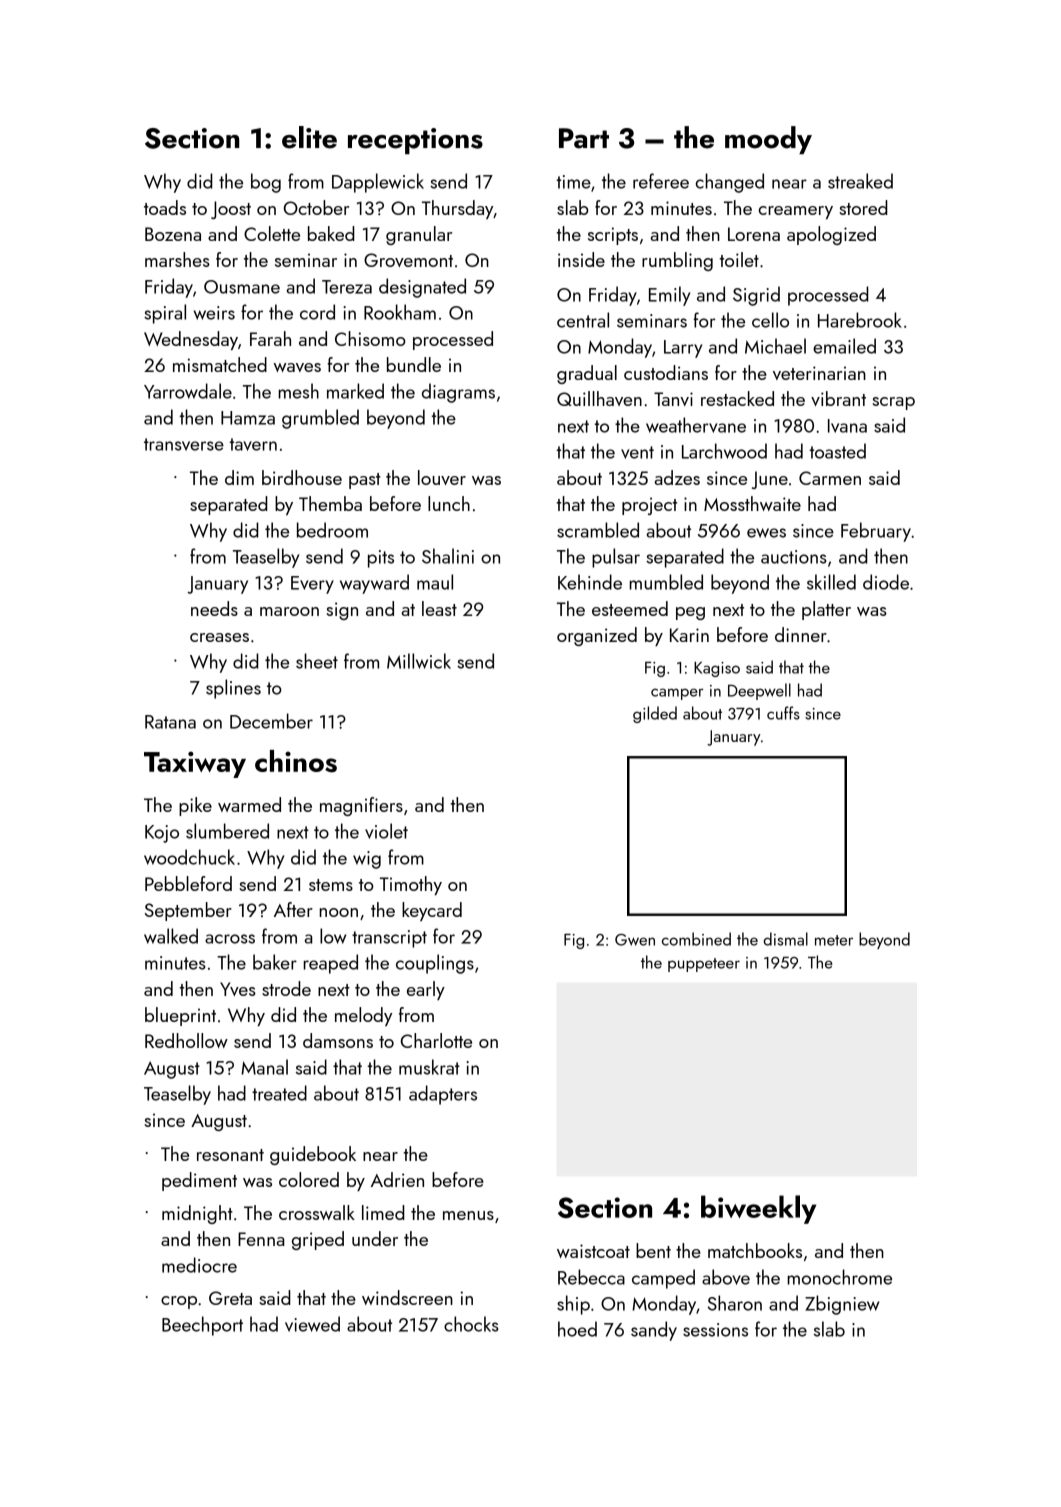 The image size is (1061, 1507). What do you see at coordinates (317, 661) in the screenshot?
I see `sheet` at bounding box center [317, 661].
